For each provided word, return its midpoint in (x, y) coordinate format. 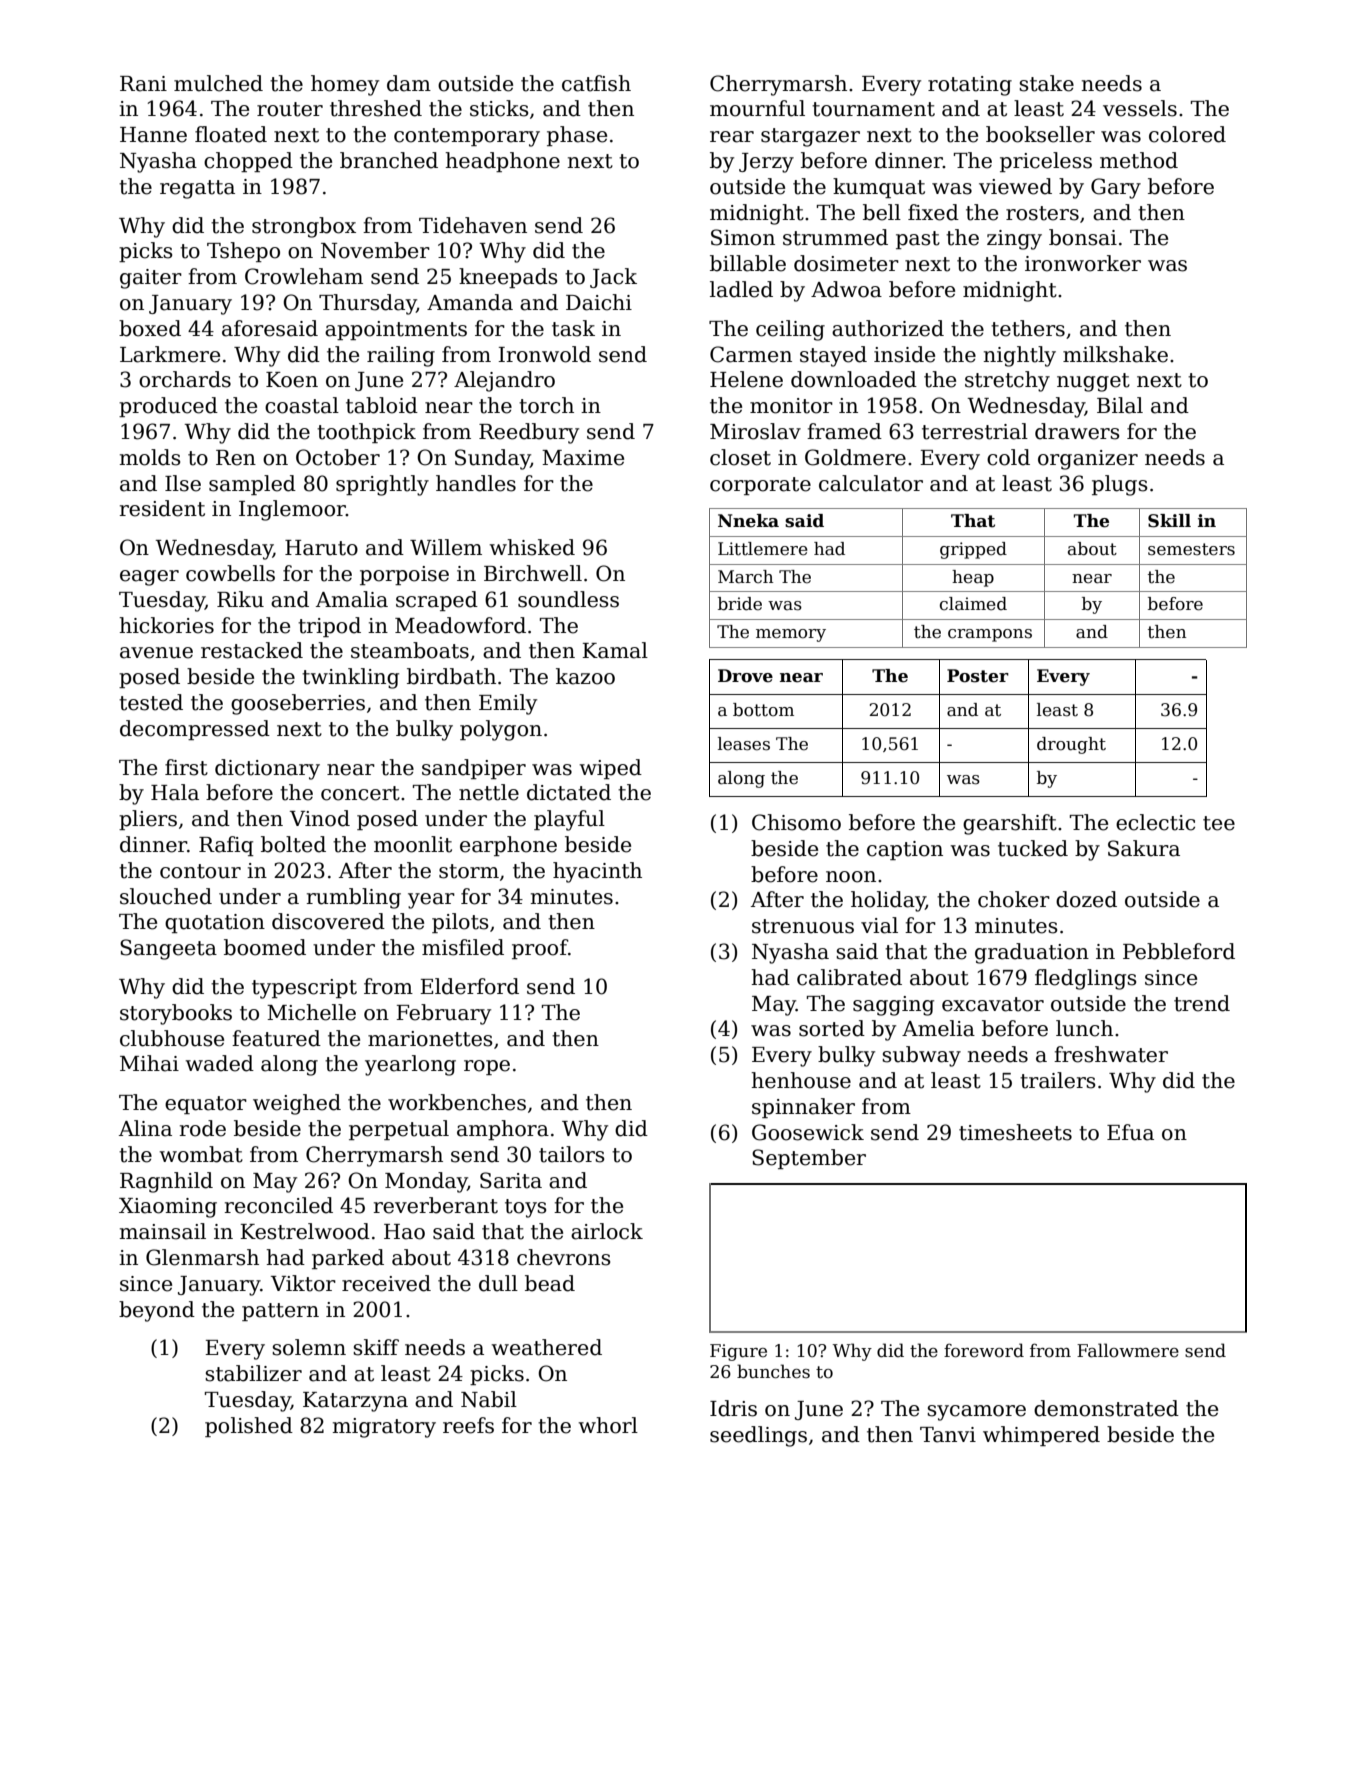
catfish (596, 83)
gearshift (1010, 824)
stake (1046, 83)
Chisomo (796, 822)
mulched (218, 83)
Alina (145, 1128)
